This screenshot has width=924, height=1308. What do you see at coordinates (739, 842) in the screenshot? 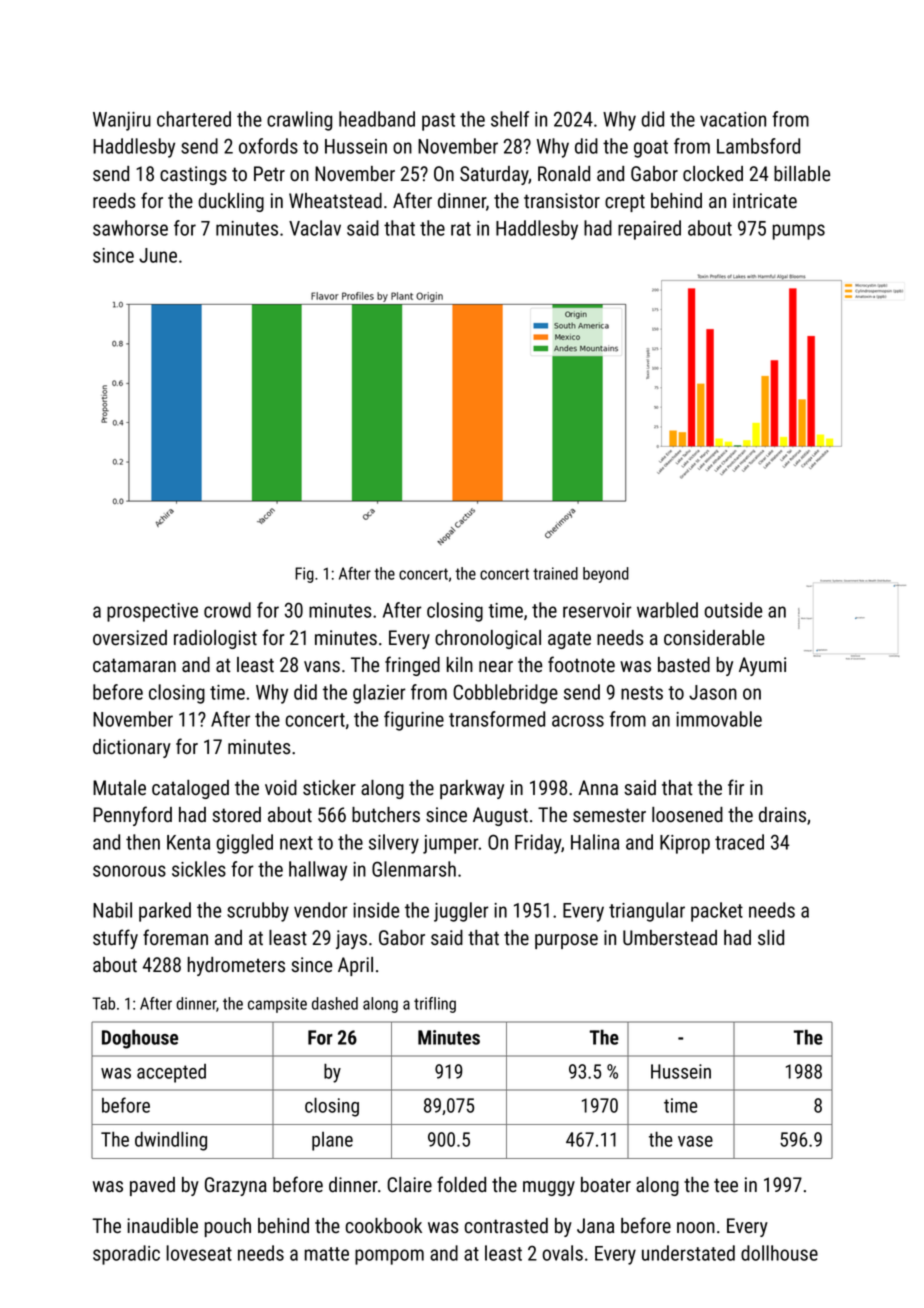
I see `traced` at bounding box center [739, 842].
